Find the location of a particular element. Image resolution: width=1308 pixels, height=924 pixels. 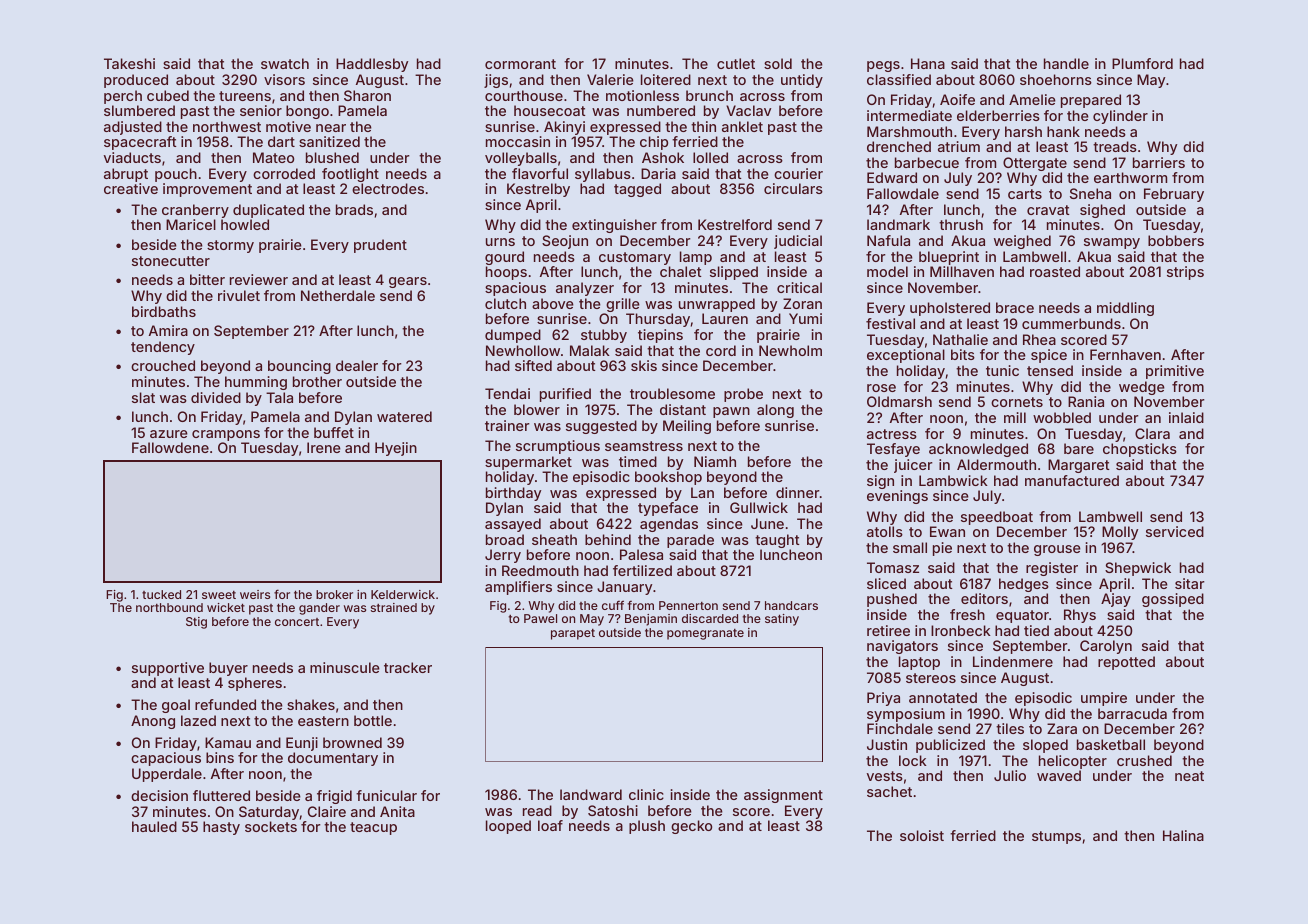

hauled is located at coordinates (154, 826).
